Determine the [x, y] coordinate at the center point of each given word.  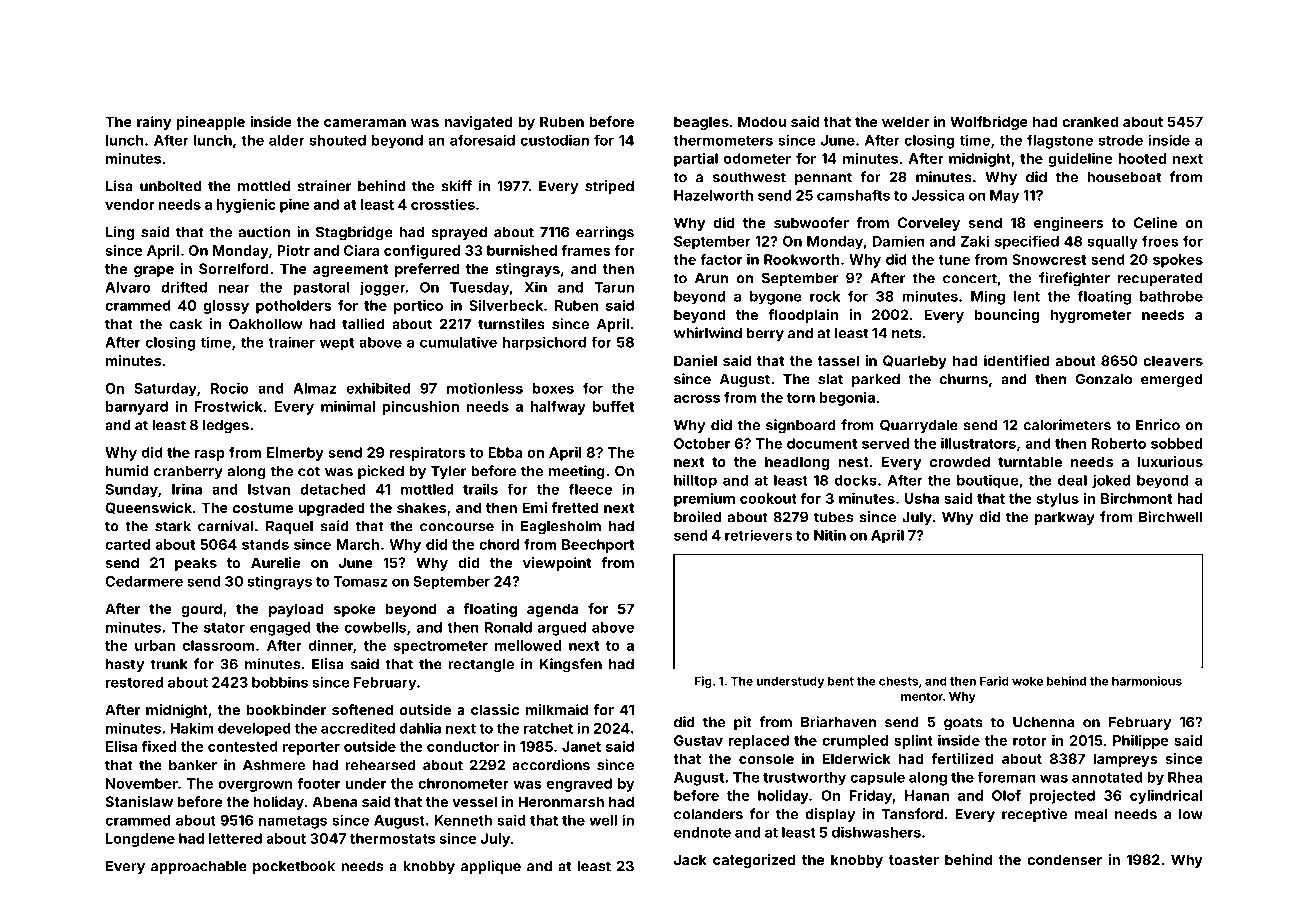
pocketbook [294, 867]
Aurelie [275, 562]
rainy [154, 123]
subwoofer [811, 222]
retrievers [758, 535]
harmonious [1147, 681]
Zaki [975, 241]
